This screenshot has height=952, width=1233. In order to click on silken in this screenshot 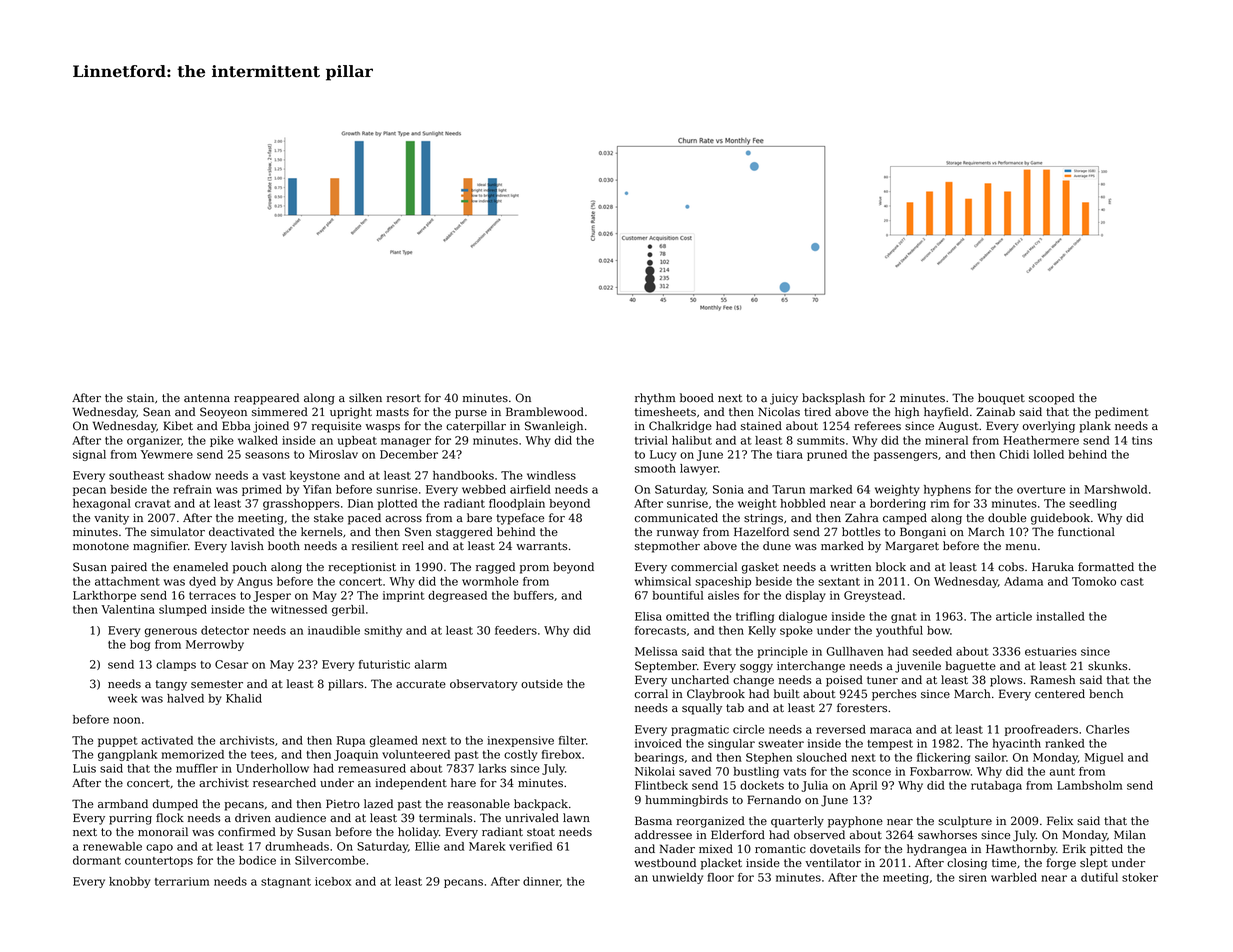, I will do `click(365, 397)`.
